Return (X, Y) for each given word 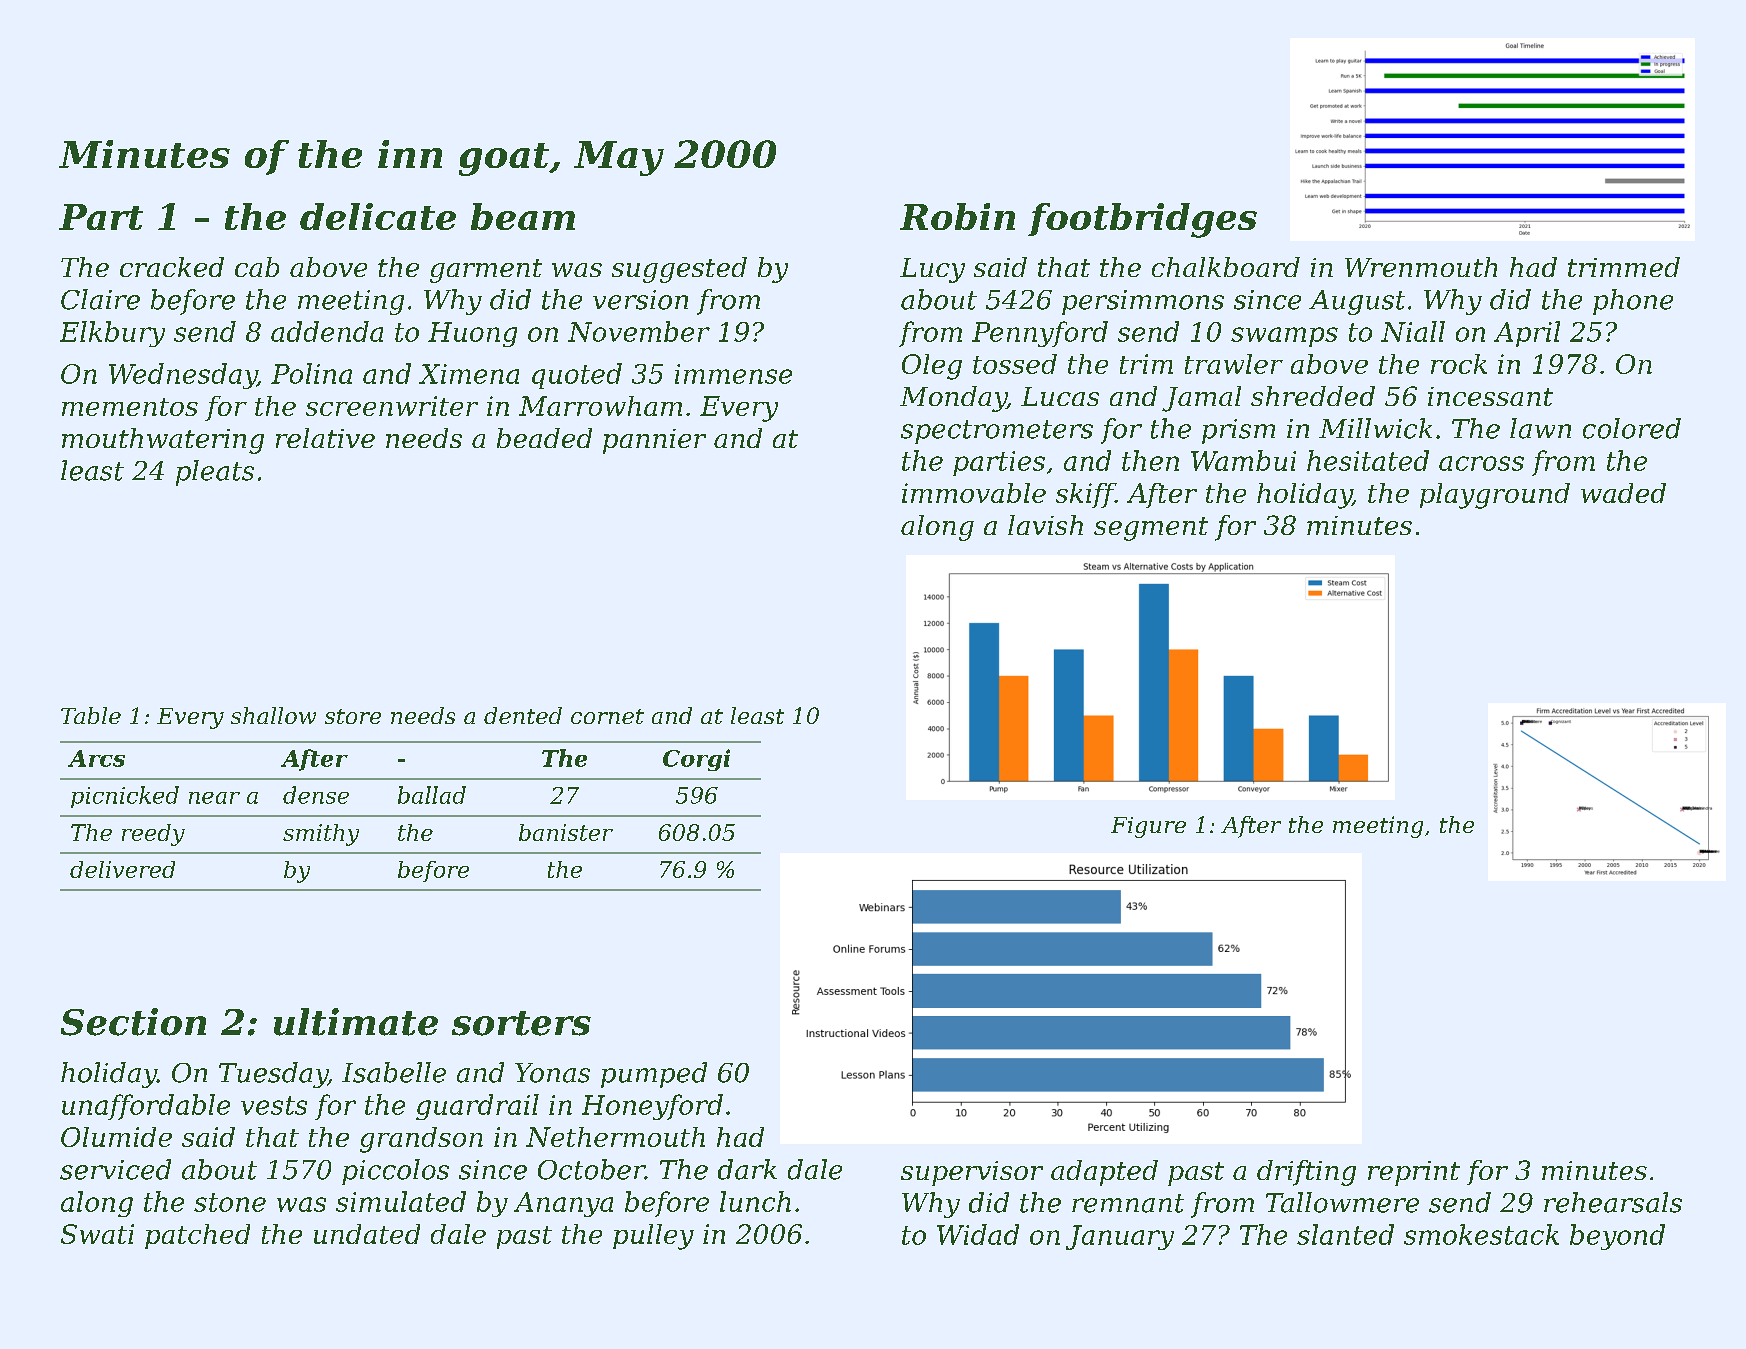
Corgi (696, 760)
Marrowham (600, 406)
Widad (978, 1234)
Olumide (116, 1137)
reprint (1414, 1173)
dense (316, 795)
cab (257, 267)
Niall (1413, 331)
